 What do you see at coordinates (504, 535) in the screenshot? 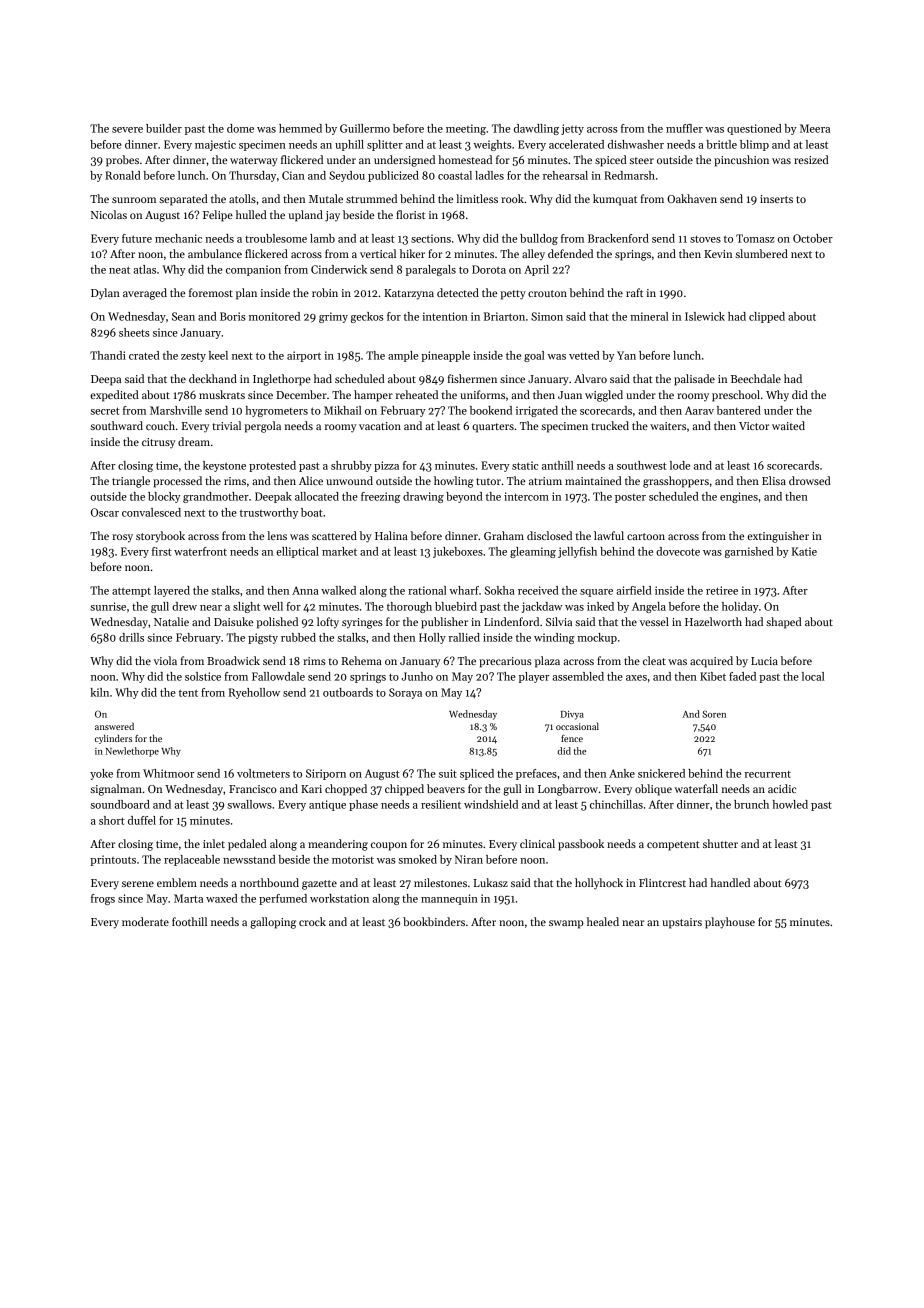
I see `Graham` at bounding box center [504, 535].
